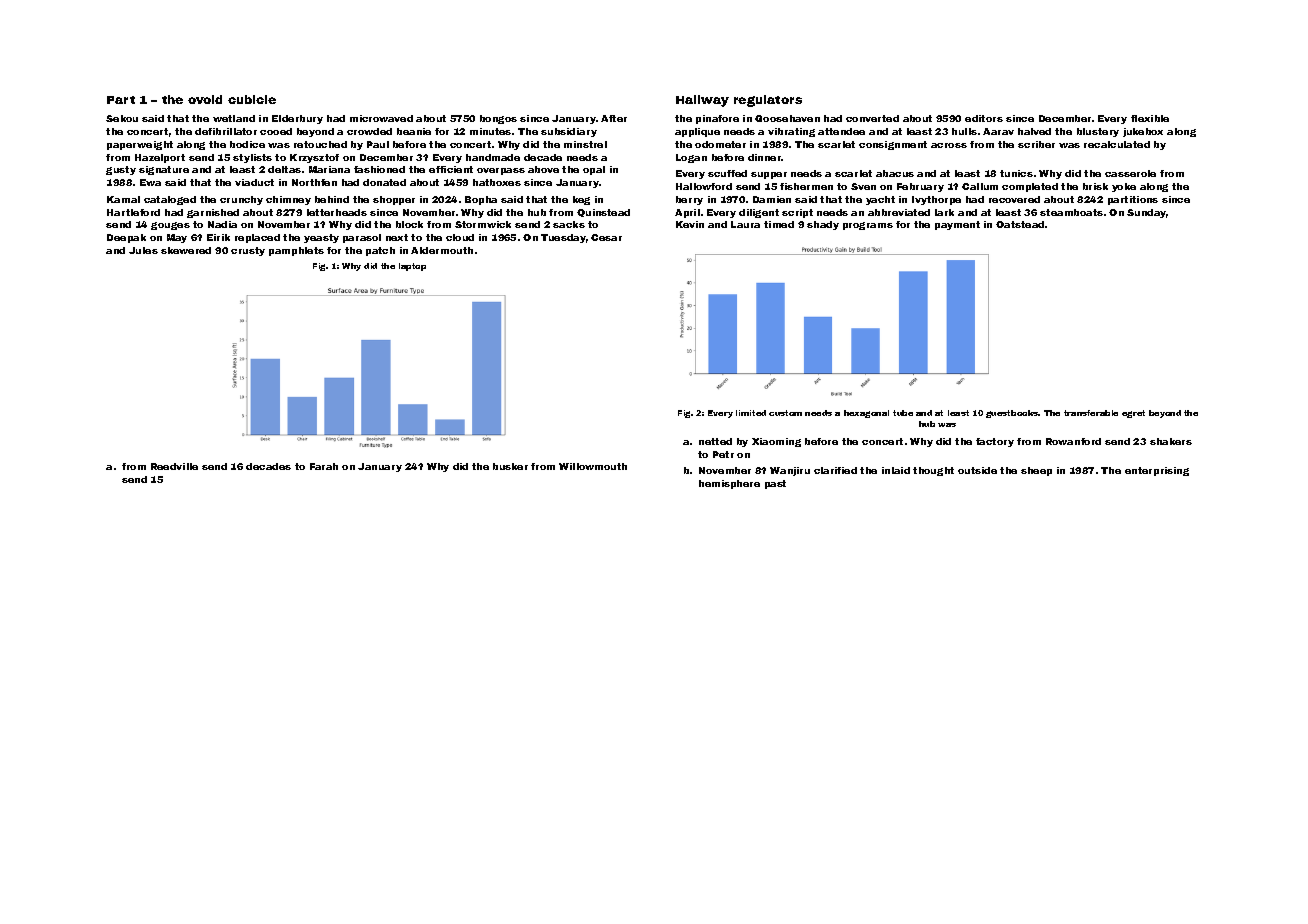 The image size is (1308, 924). I want to click on laptop, so click(412, 267).
